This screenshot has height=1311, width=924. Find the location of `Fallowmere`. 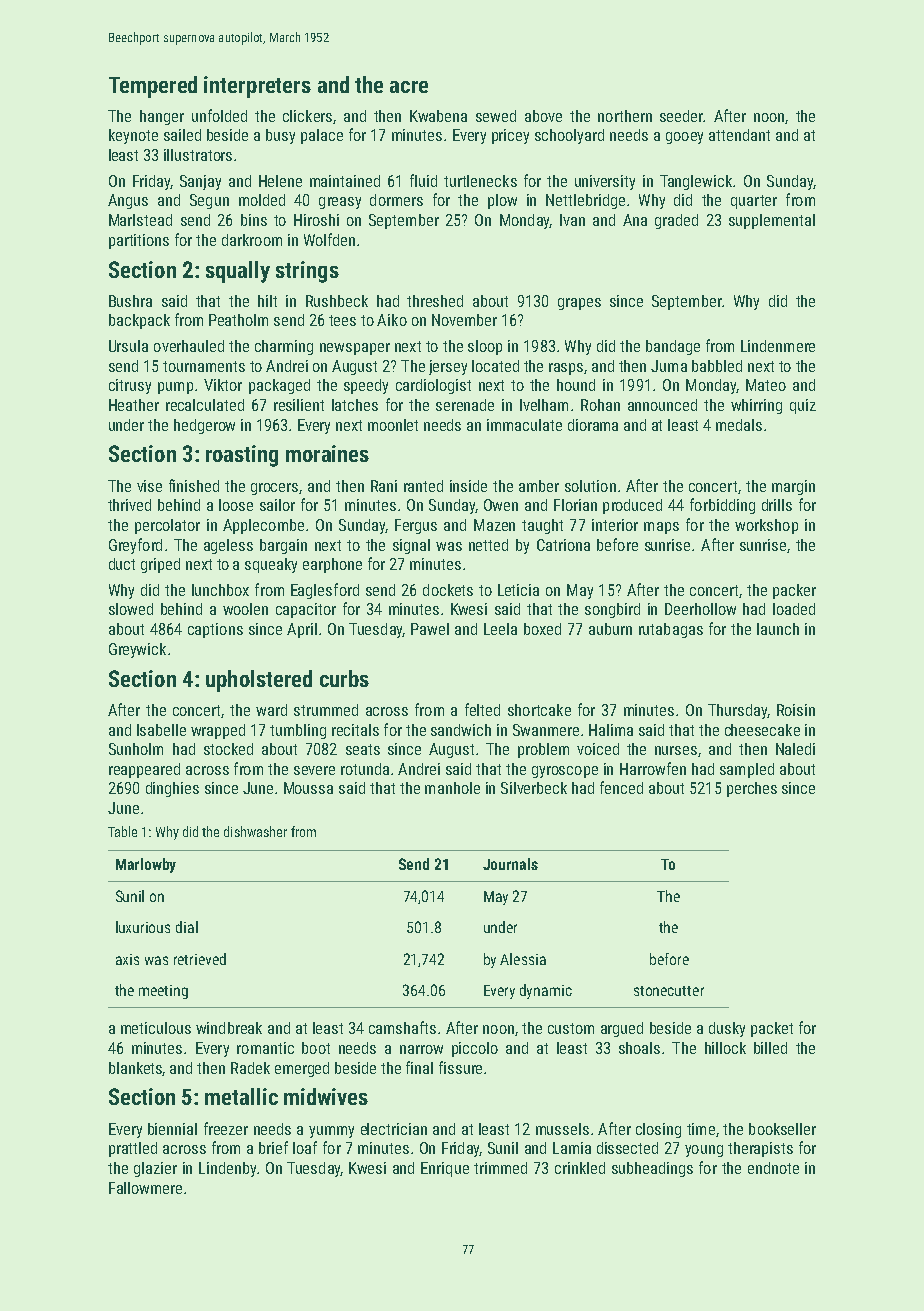

Fallowmere is located at coordinates (145, 1188).
